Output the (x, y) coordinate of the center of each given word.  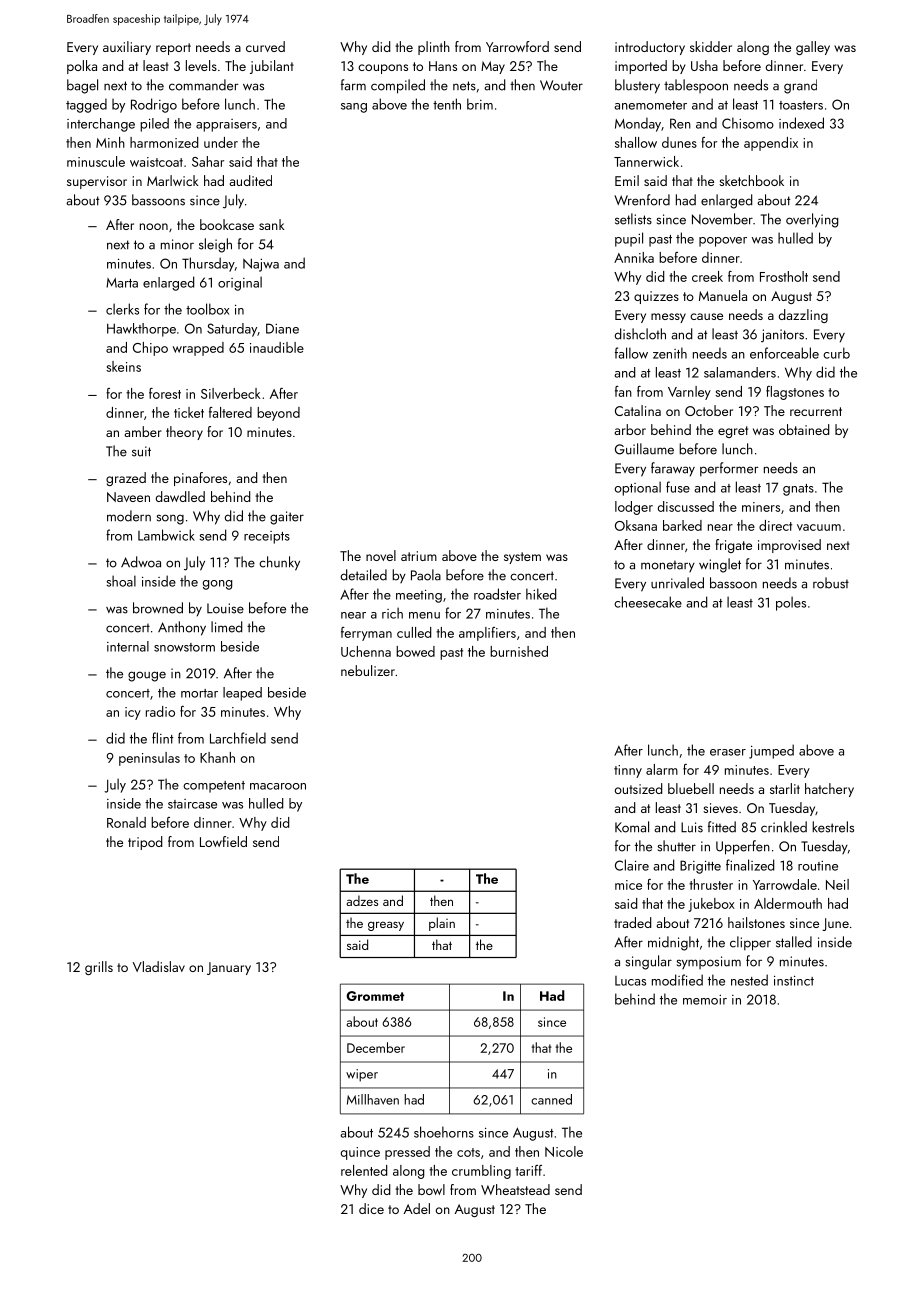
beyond (278, 414)
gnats (798, 490)
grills (99, 968)
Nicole (564, 1151)
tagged (86, 105)
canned (551, 1099)
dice (371, 1208)
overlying (812, 220)
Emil (627, 180)
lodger (634, 508)
